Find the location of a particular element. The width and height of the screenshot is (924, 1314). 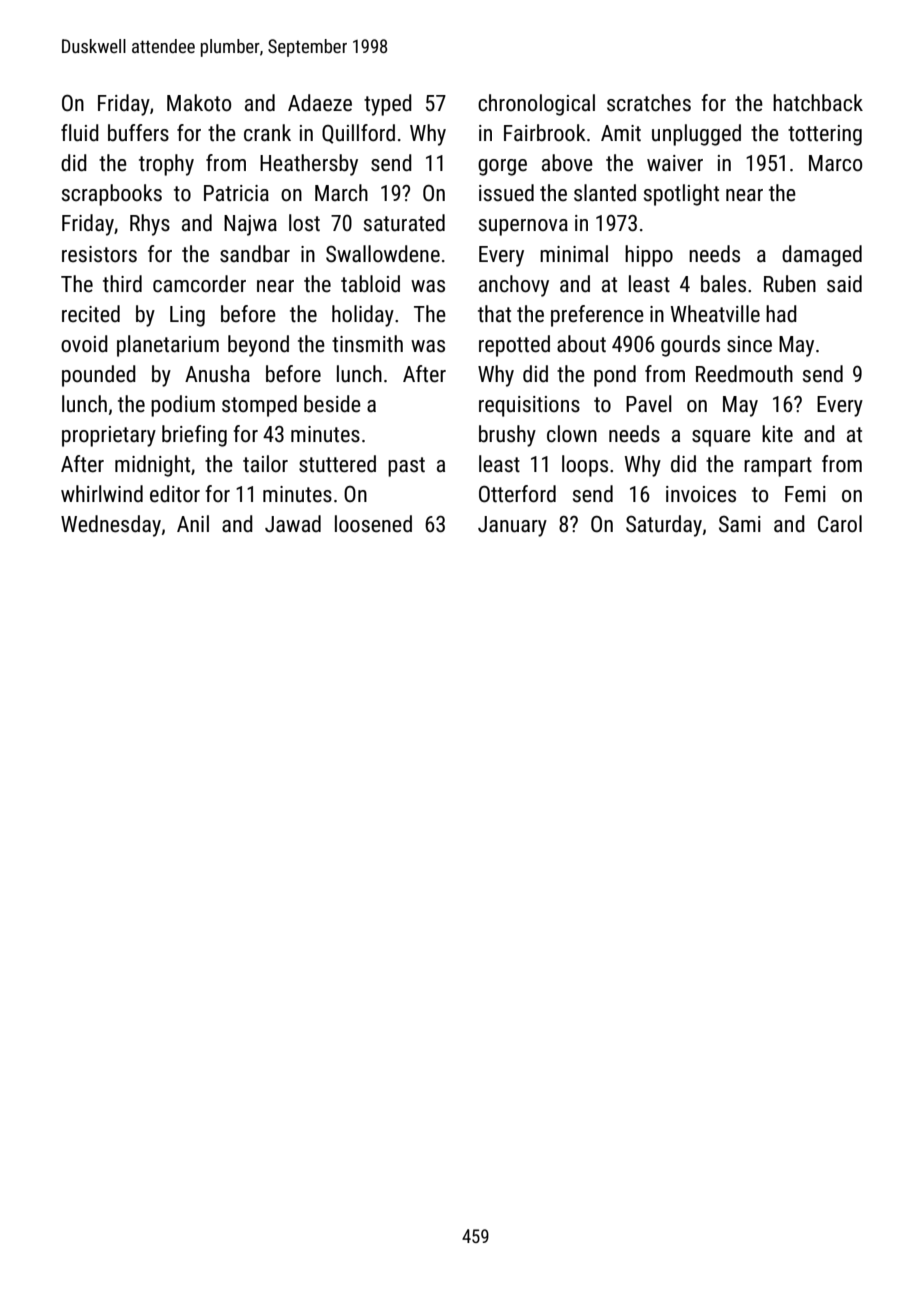

hatchback is located at coordinates (818, 103).
